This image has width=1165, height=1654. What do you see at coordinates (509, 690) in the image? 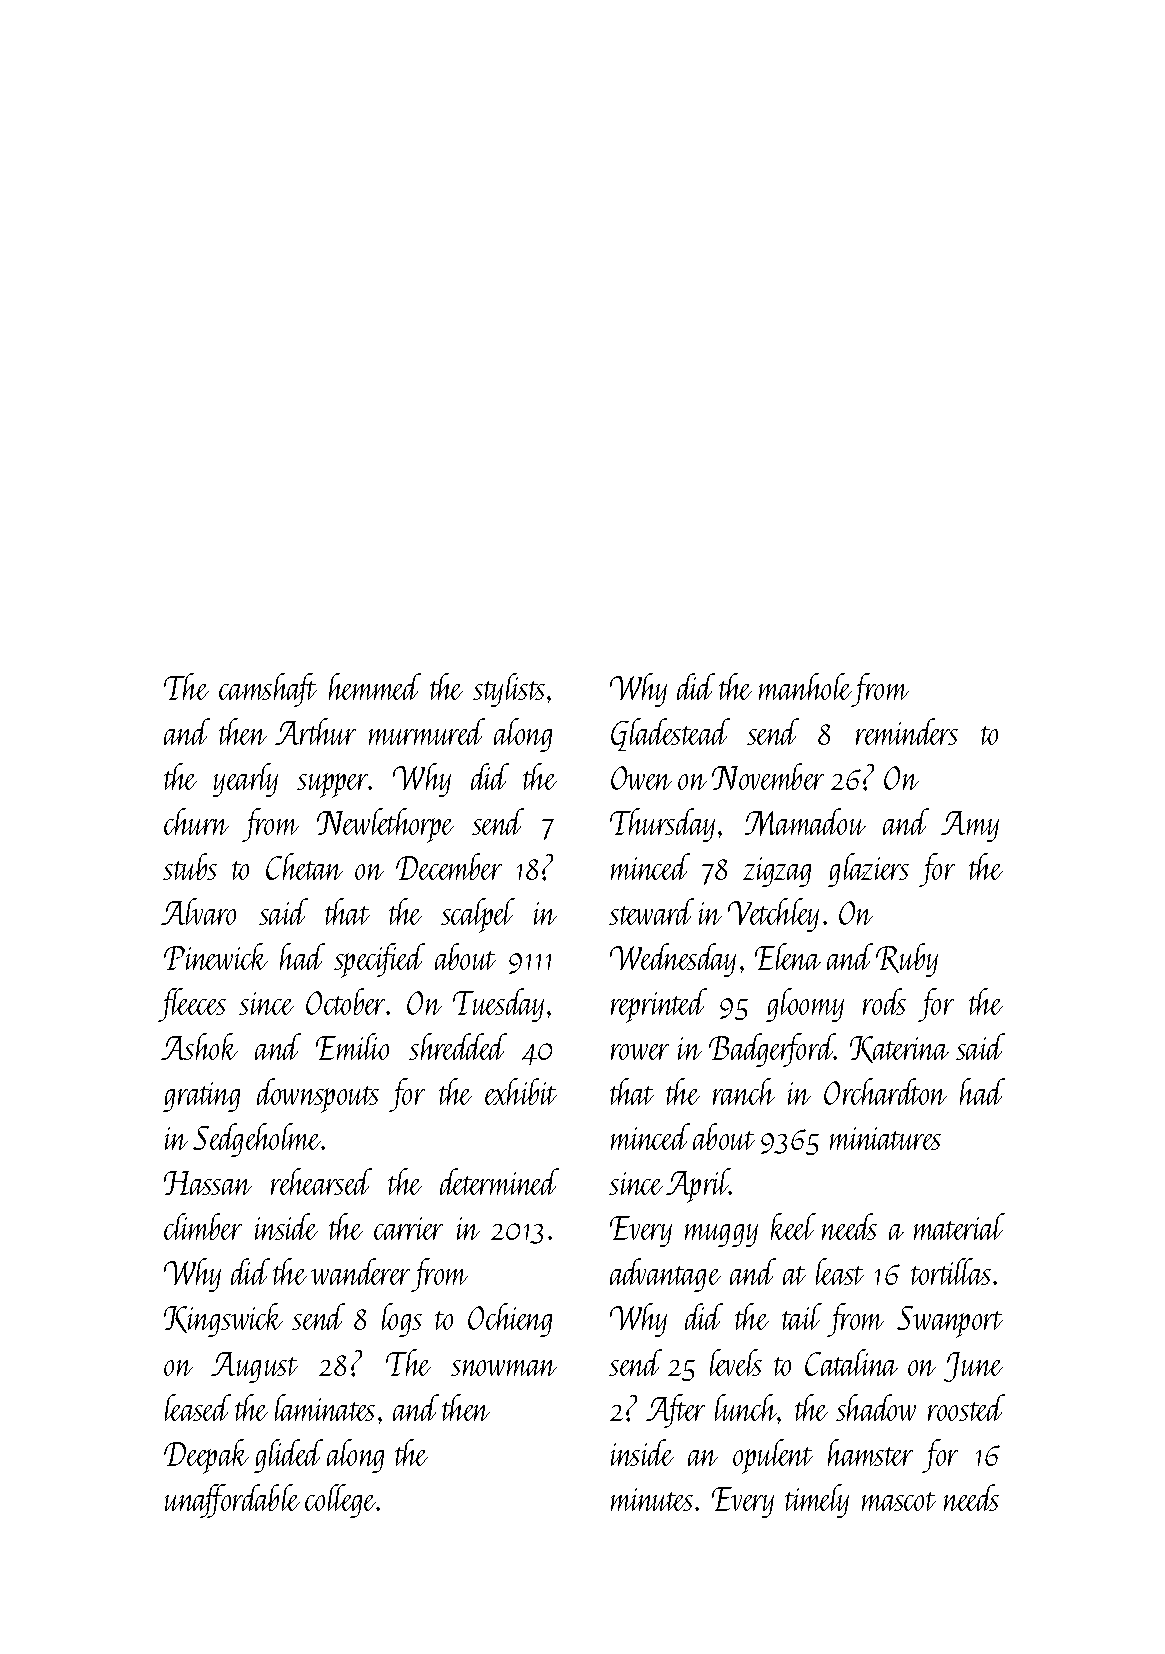
I see `stylists` at bounding box center [509, 690].
